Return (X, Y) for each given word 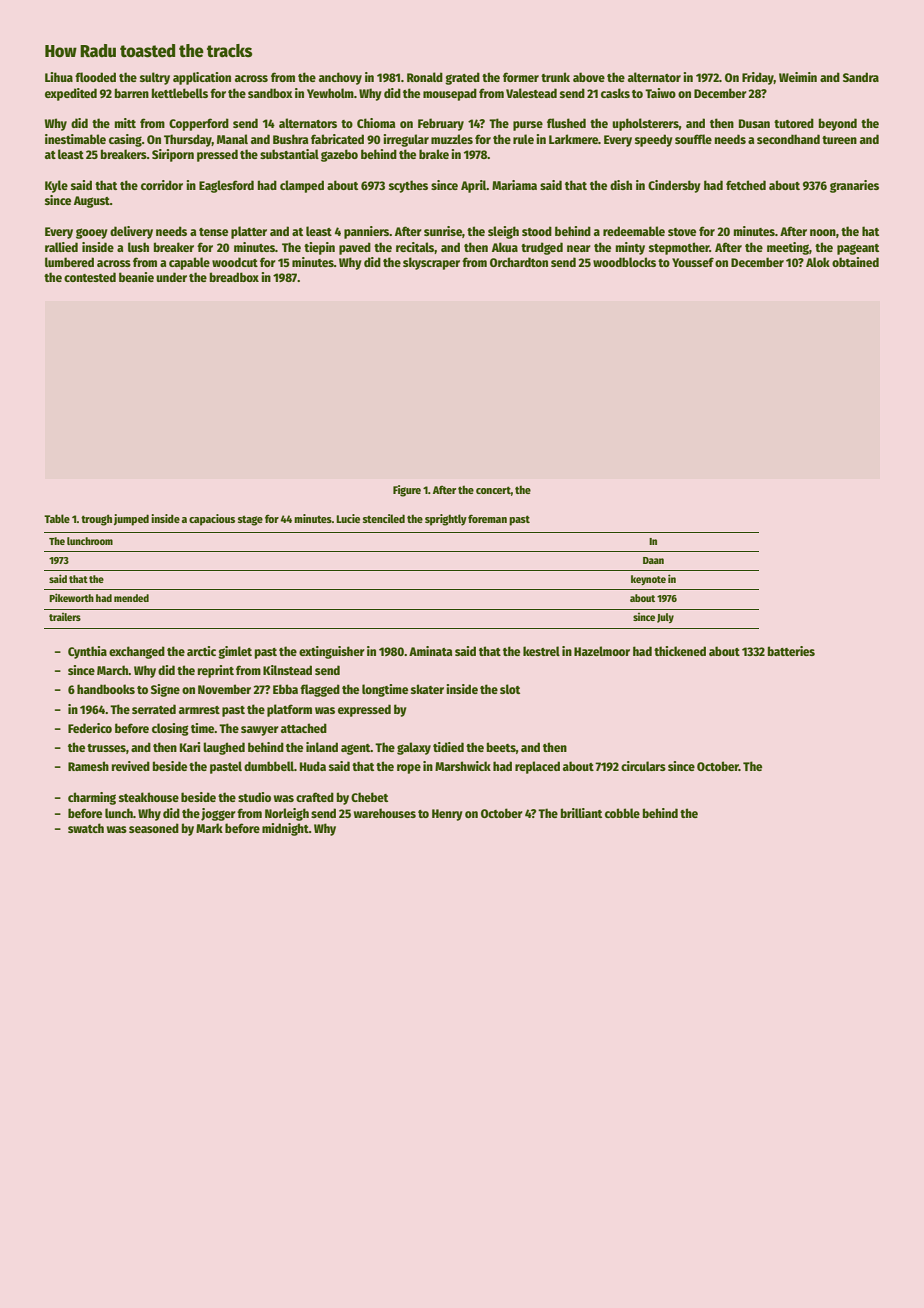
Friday (758, 78)
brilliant (581, 813)
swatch (86, 828)
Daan (653, 560)
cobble (622, 813)
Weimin (798, 77)
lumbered (69, 262)
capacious (212, 520)
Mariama (514, 185)
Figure (407, 491)
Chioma (376, 123)
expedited (71, 94)
